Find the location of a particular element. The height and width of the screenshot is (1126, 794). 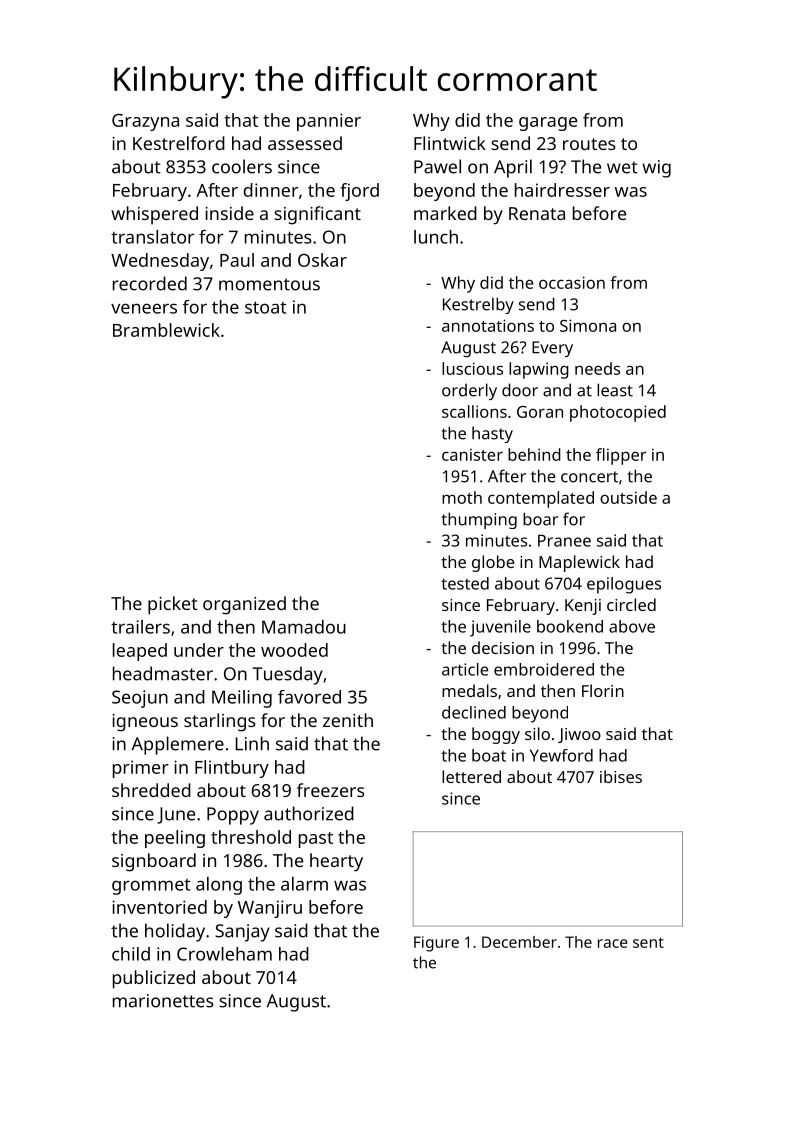

garage is located at coordinates (548, 124).
